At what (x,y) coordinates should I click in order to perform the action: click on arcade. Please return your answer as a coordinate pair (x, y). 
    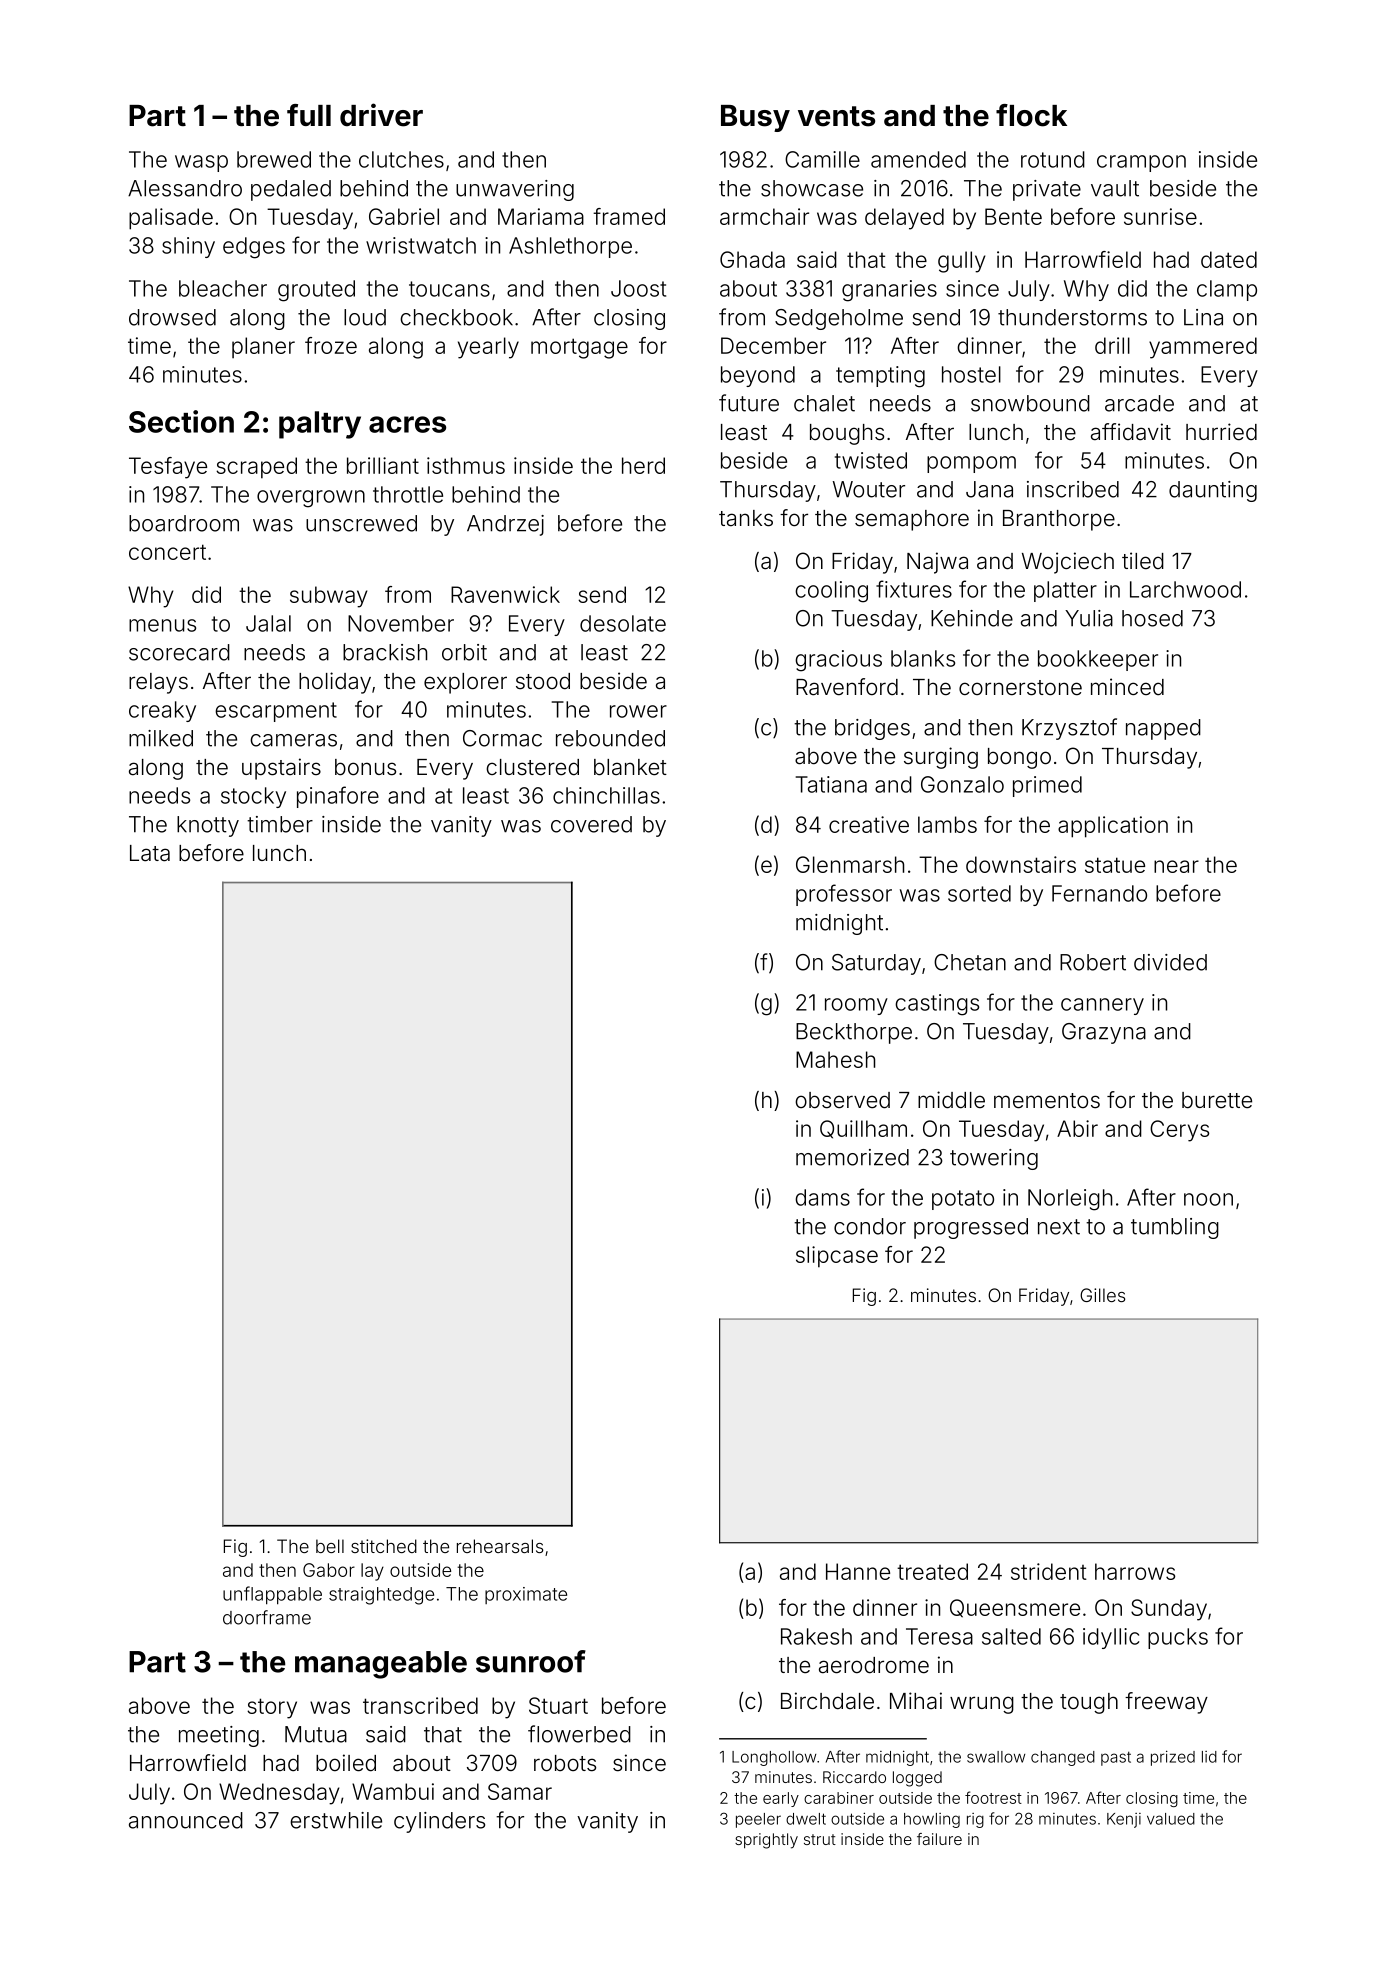
    Looking at the image, I should click on (1139, 403).
